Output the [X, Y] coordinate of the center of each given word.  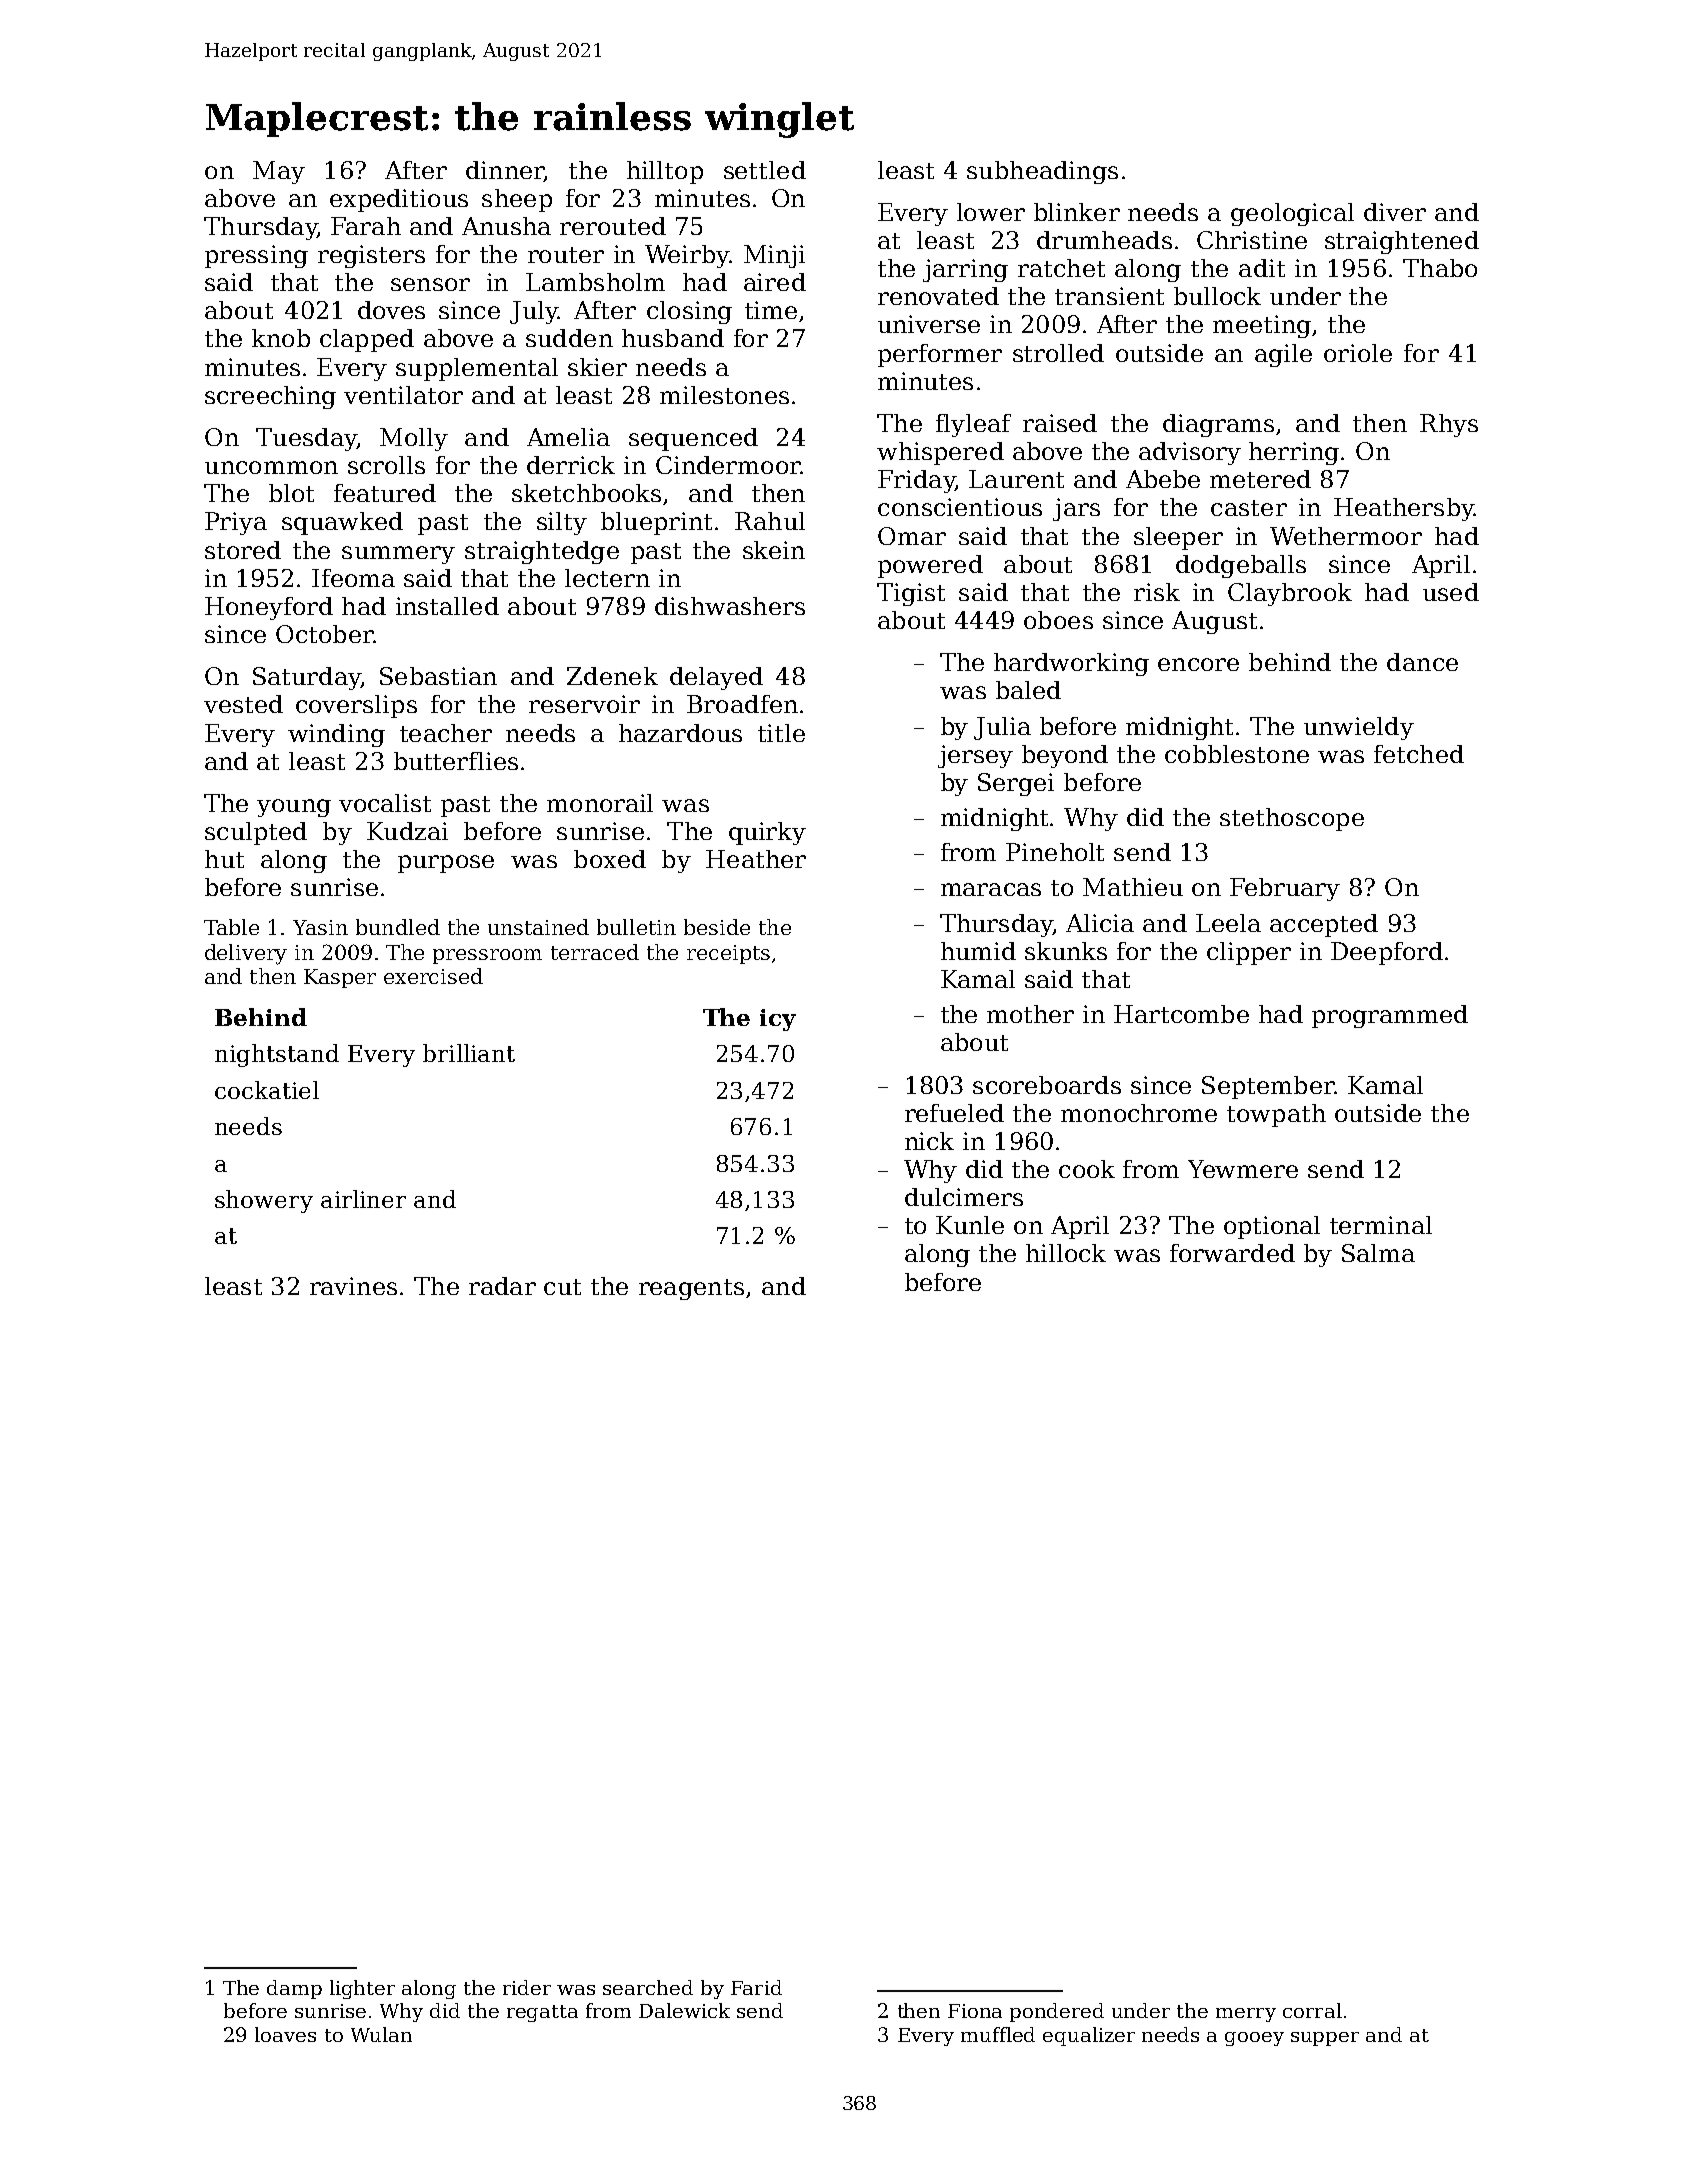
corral [1312, 2010]
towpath [1276, 1115]
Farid [756, 1987]
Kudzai [407, 831]
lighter [362, 1989]
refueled [954, 1113]
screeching [270, 397]
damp [294, 1989]
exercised [433, 976]
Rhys [1449, 425]
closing [689, 312]
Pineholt [1055, 852]
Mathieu [1133, 887]
